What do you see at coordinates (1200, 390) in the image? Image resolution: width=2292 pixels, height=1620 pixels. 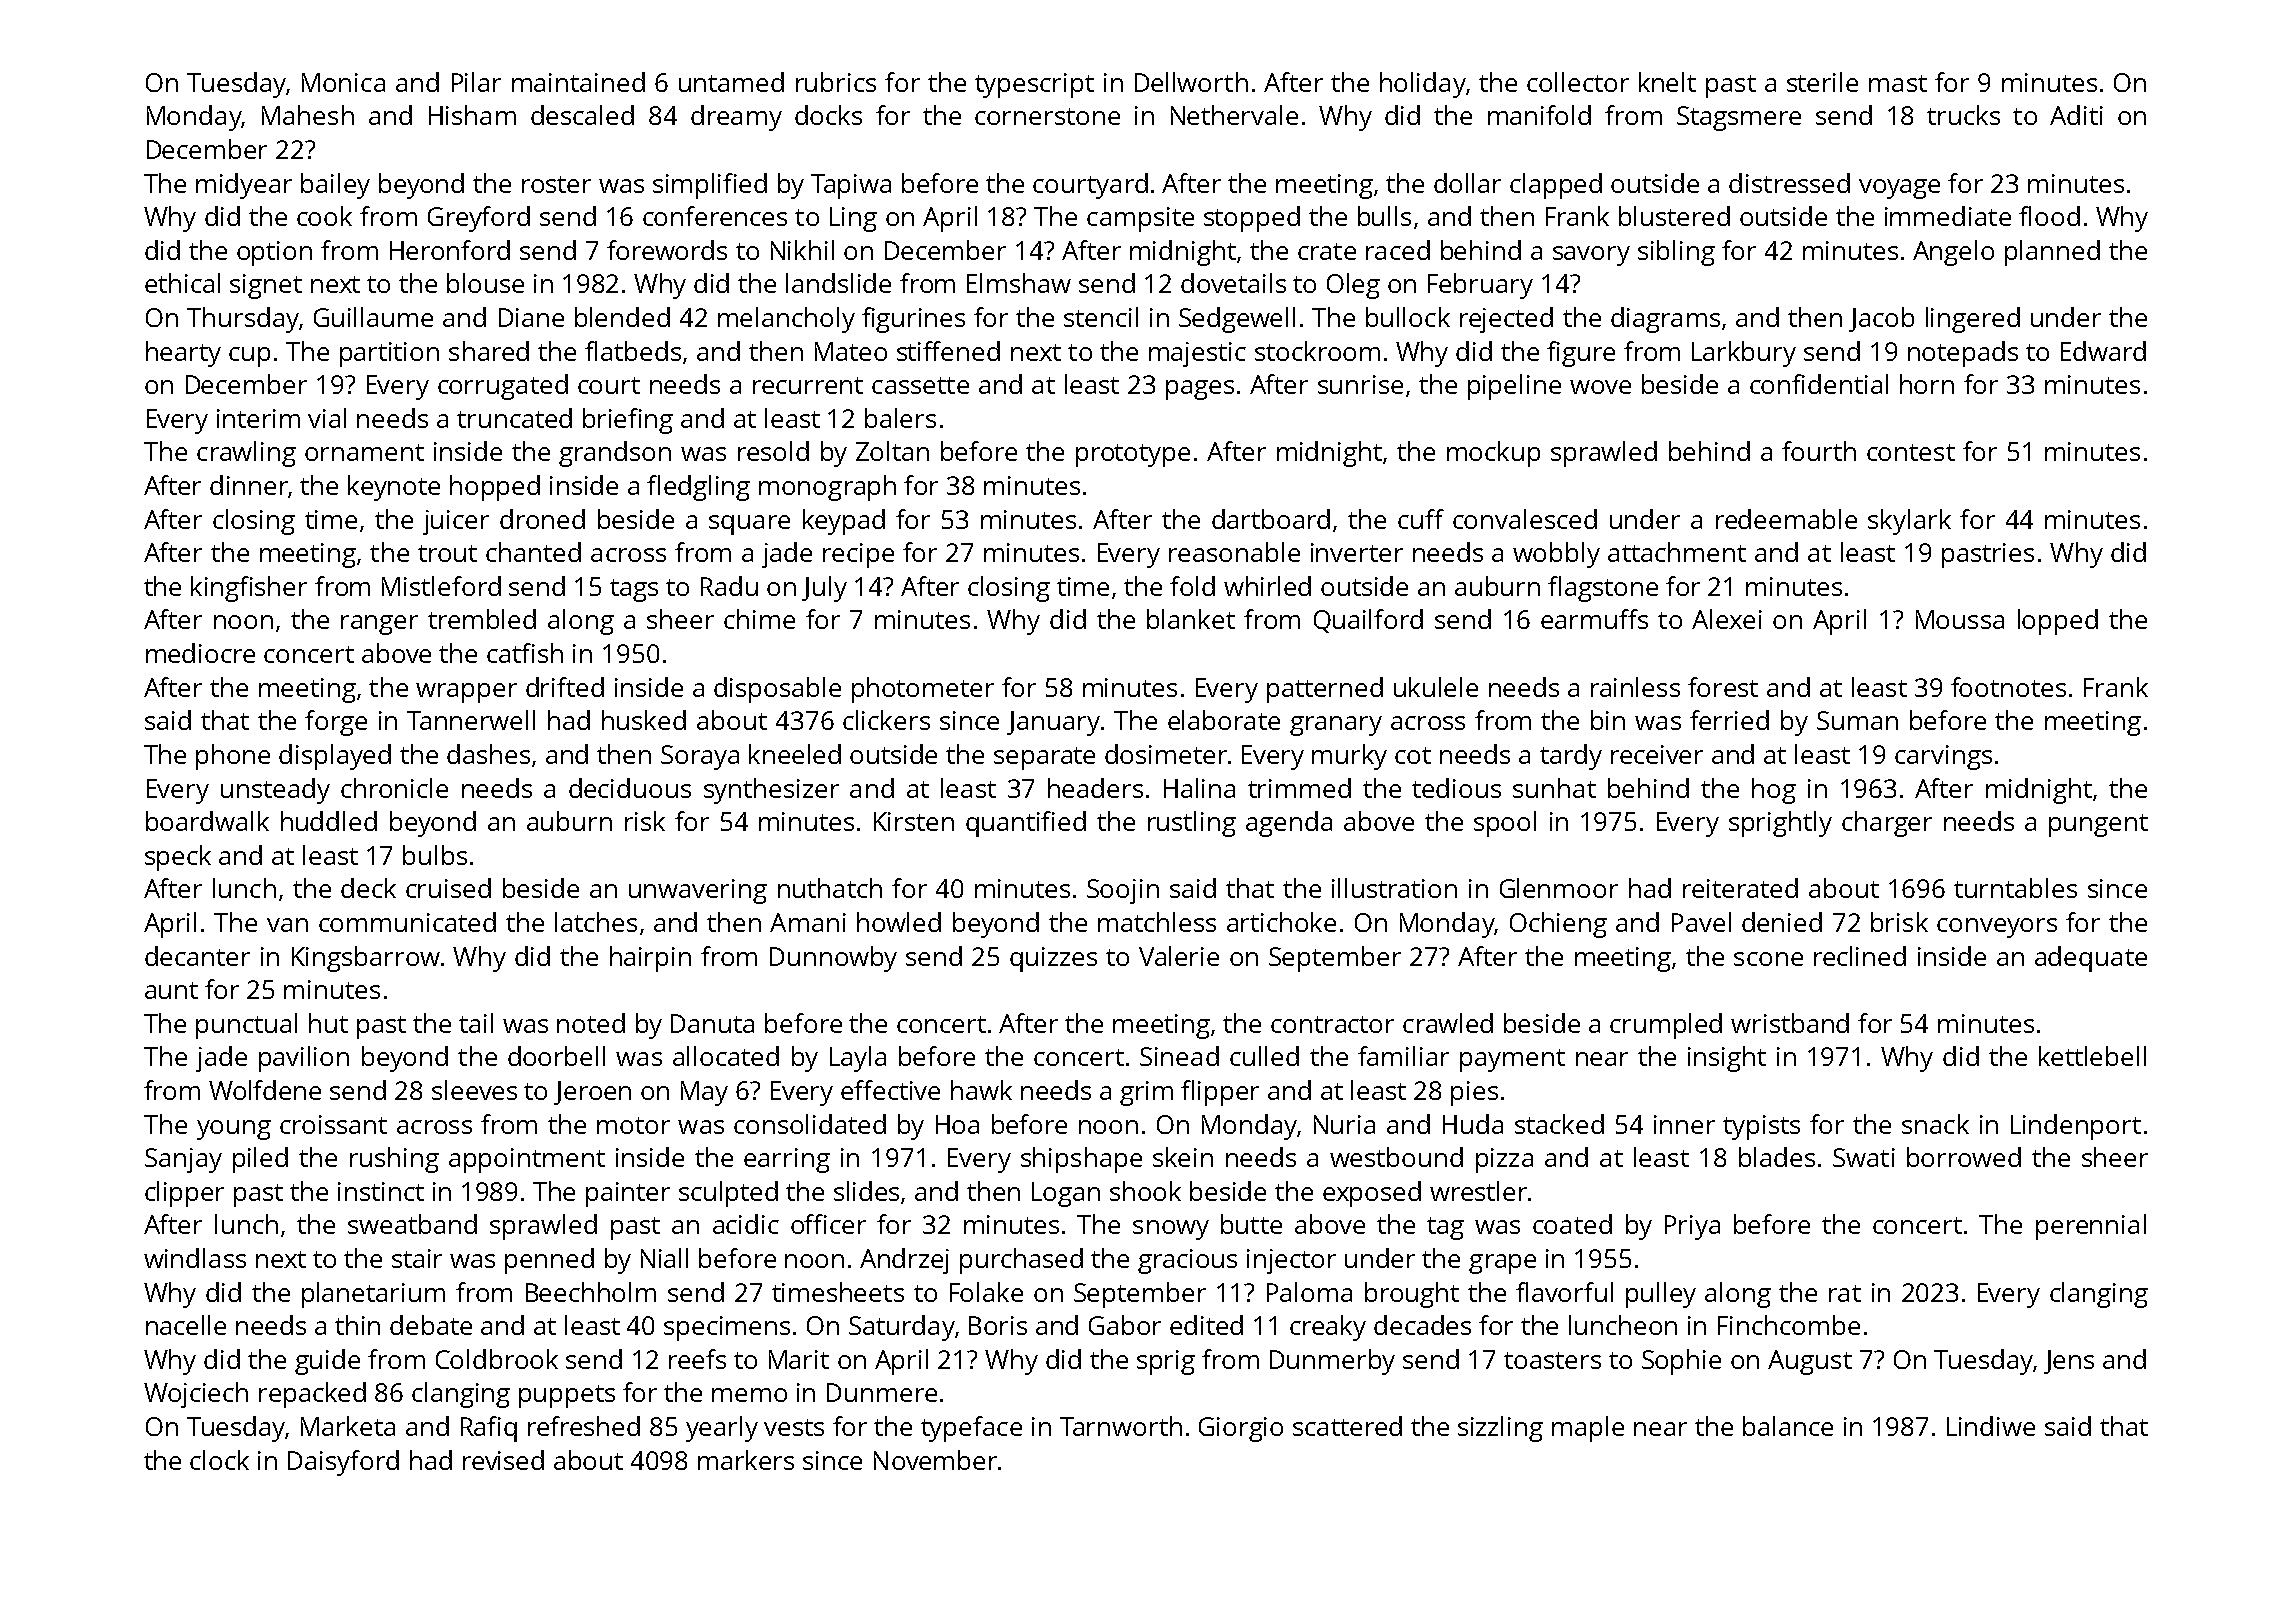 I see `pages` at bounding box center [1200, 390].
